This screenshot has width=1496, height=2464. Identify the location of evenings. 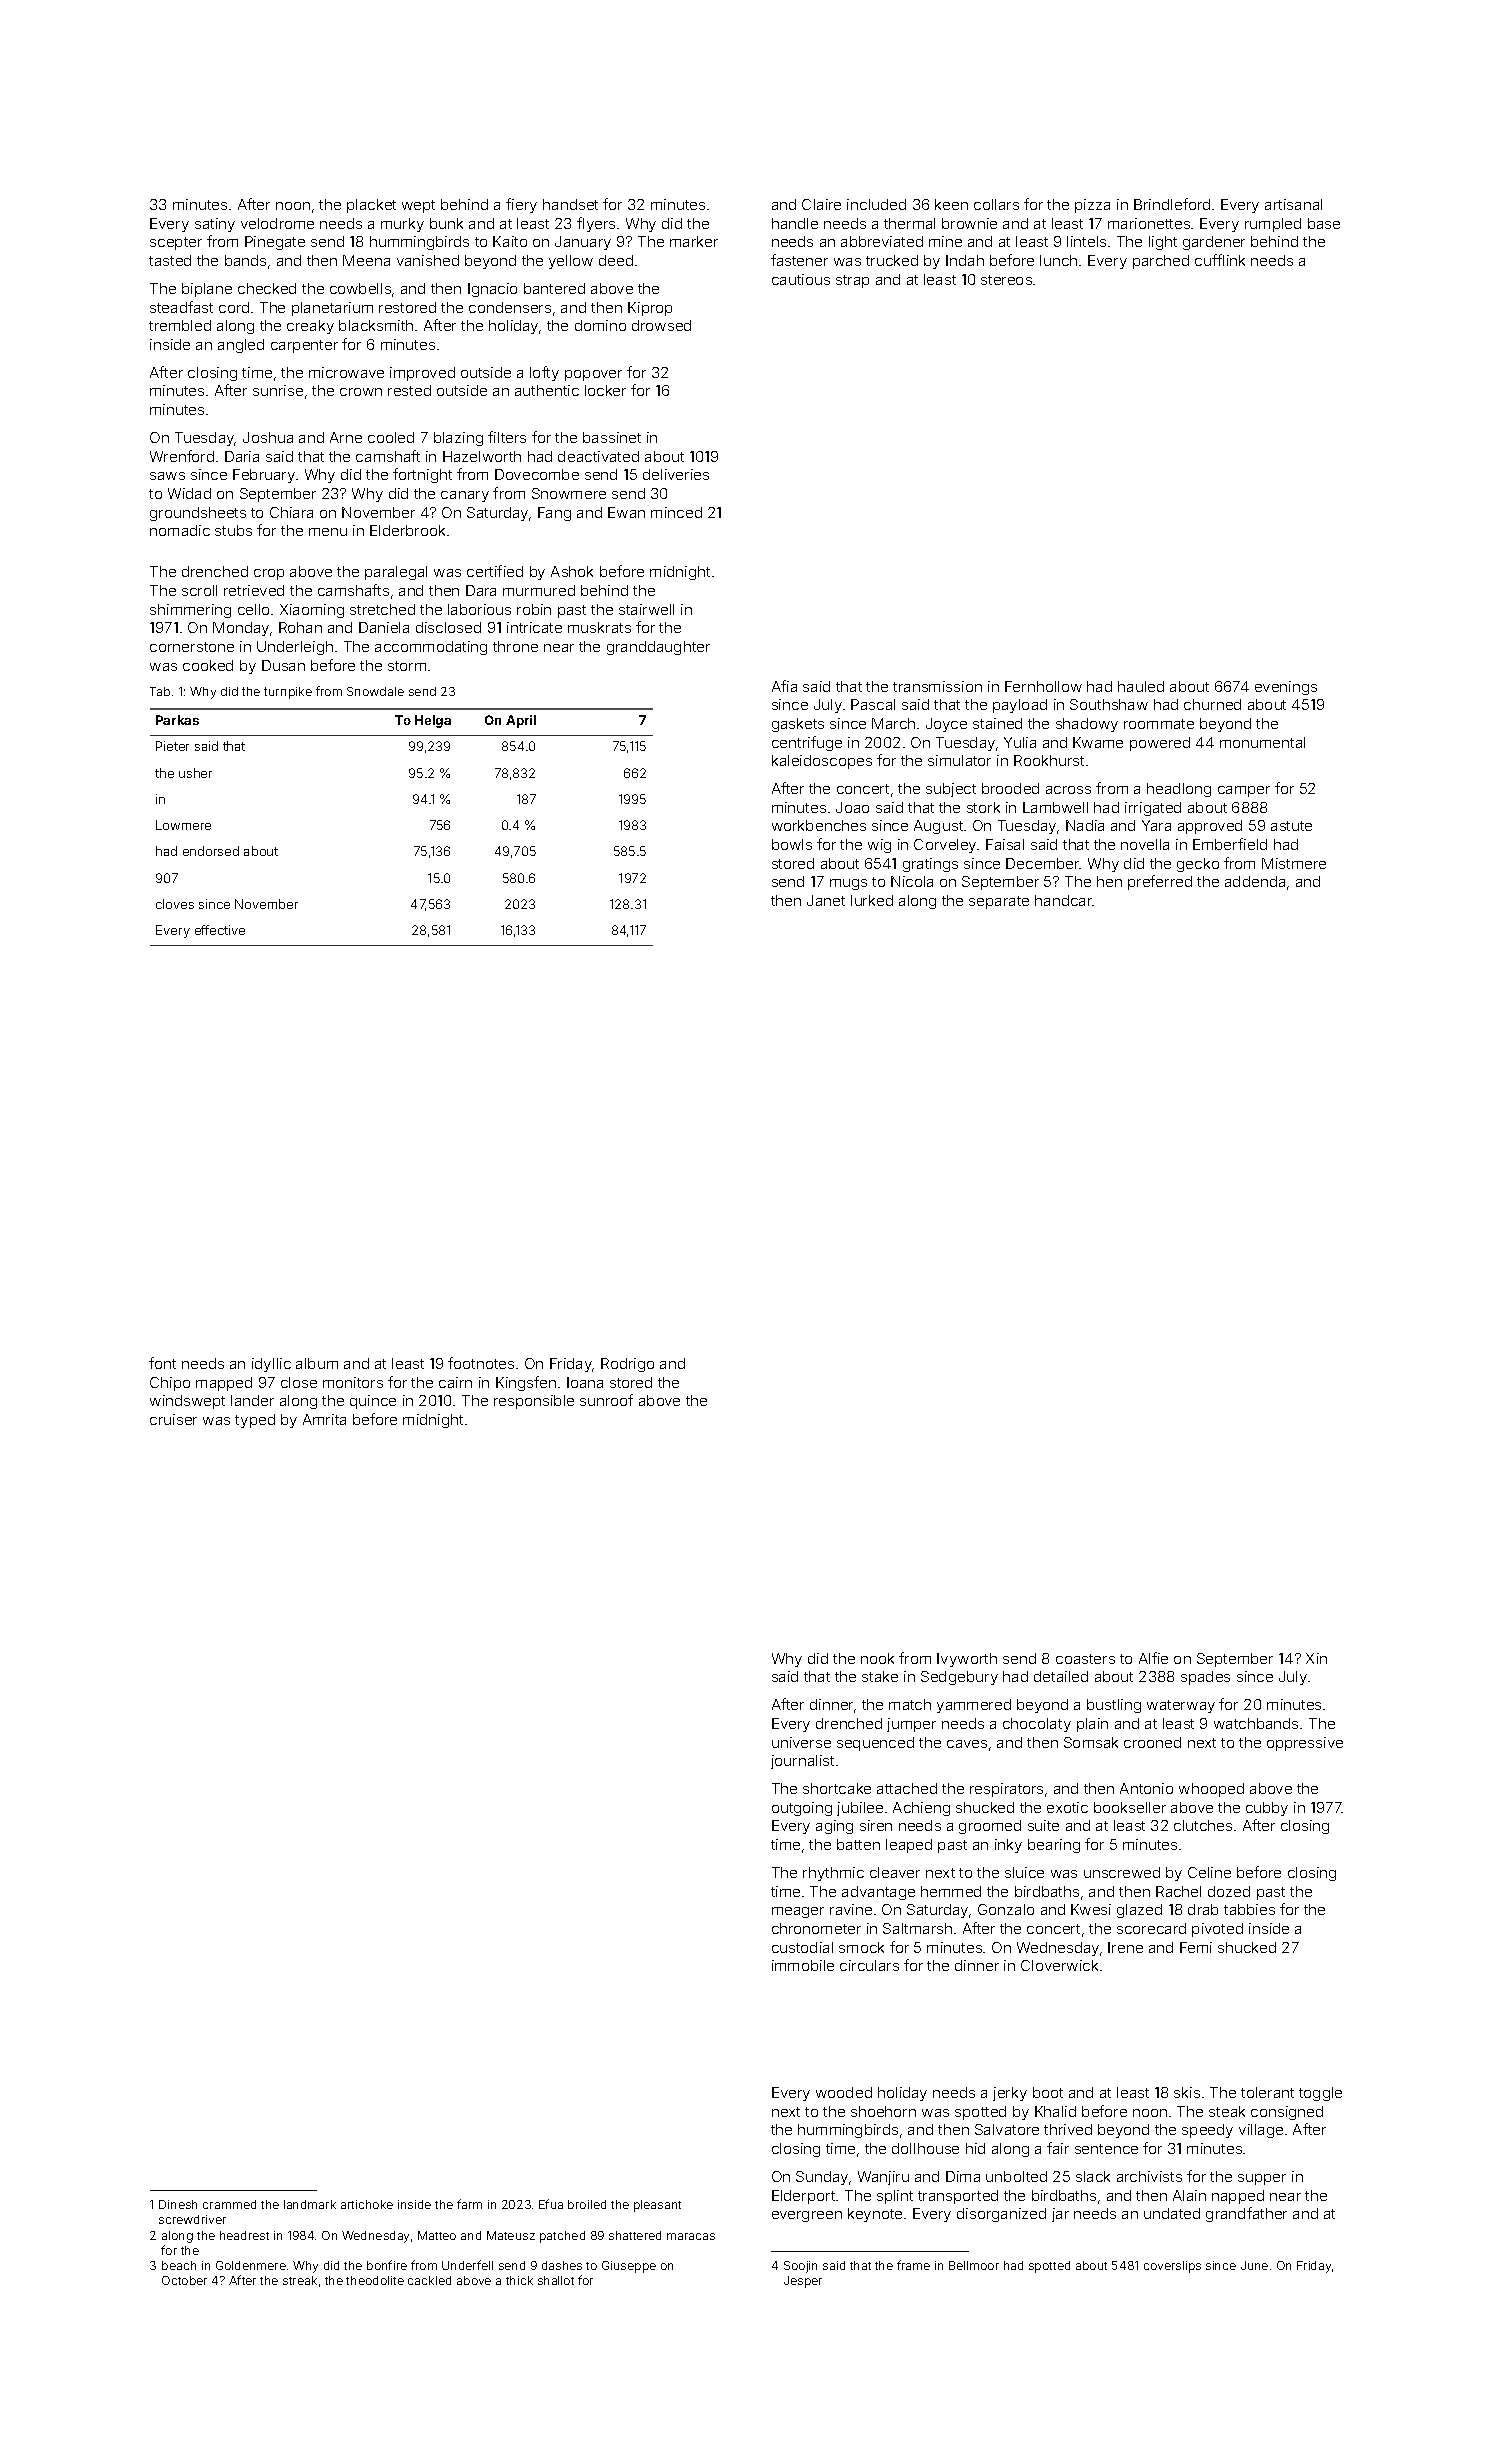
(1286, 688).
